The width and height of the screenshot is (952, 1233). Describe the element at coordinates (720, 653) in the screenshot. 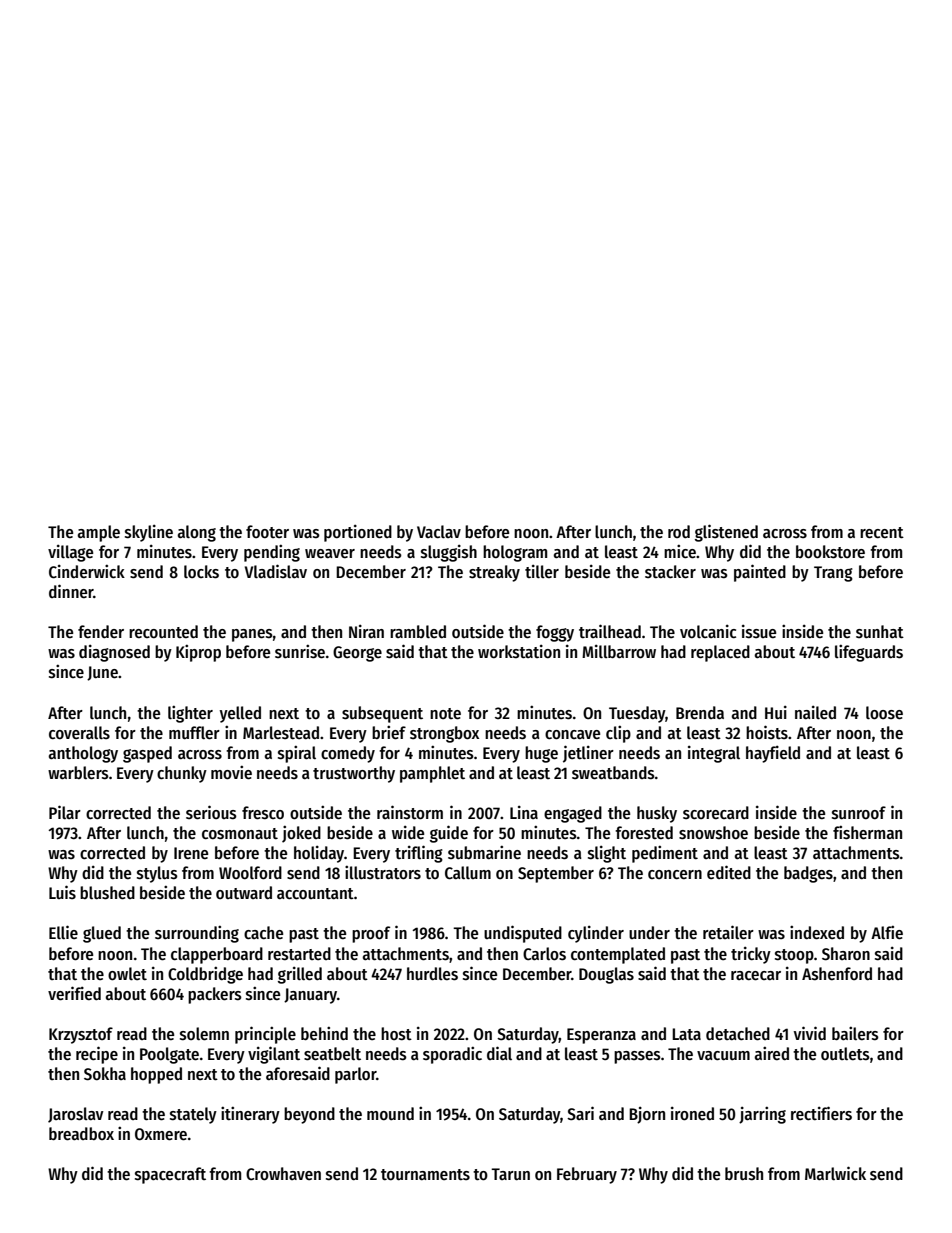

I see `replaced` at that location.
